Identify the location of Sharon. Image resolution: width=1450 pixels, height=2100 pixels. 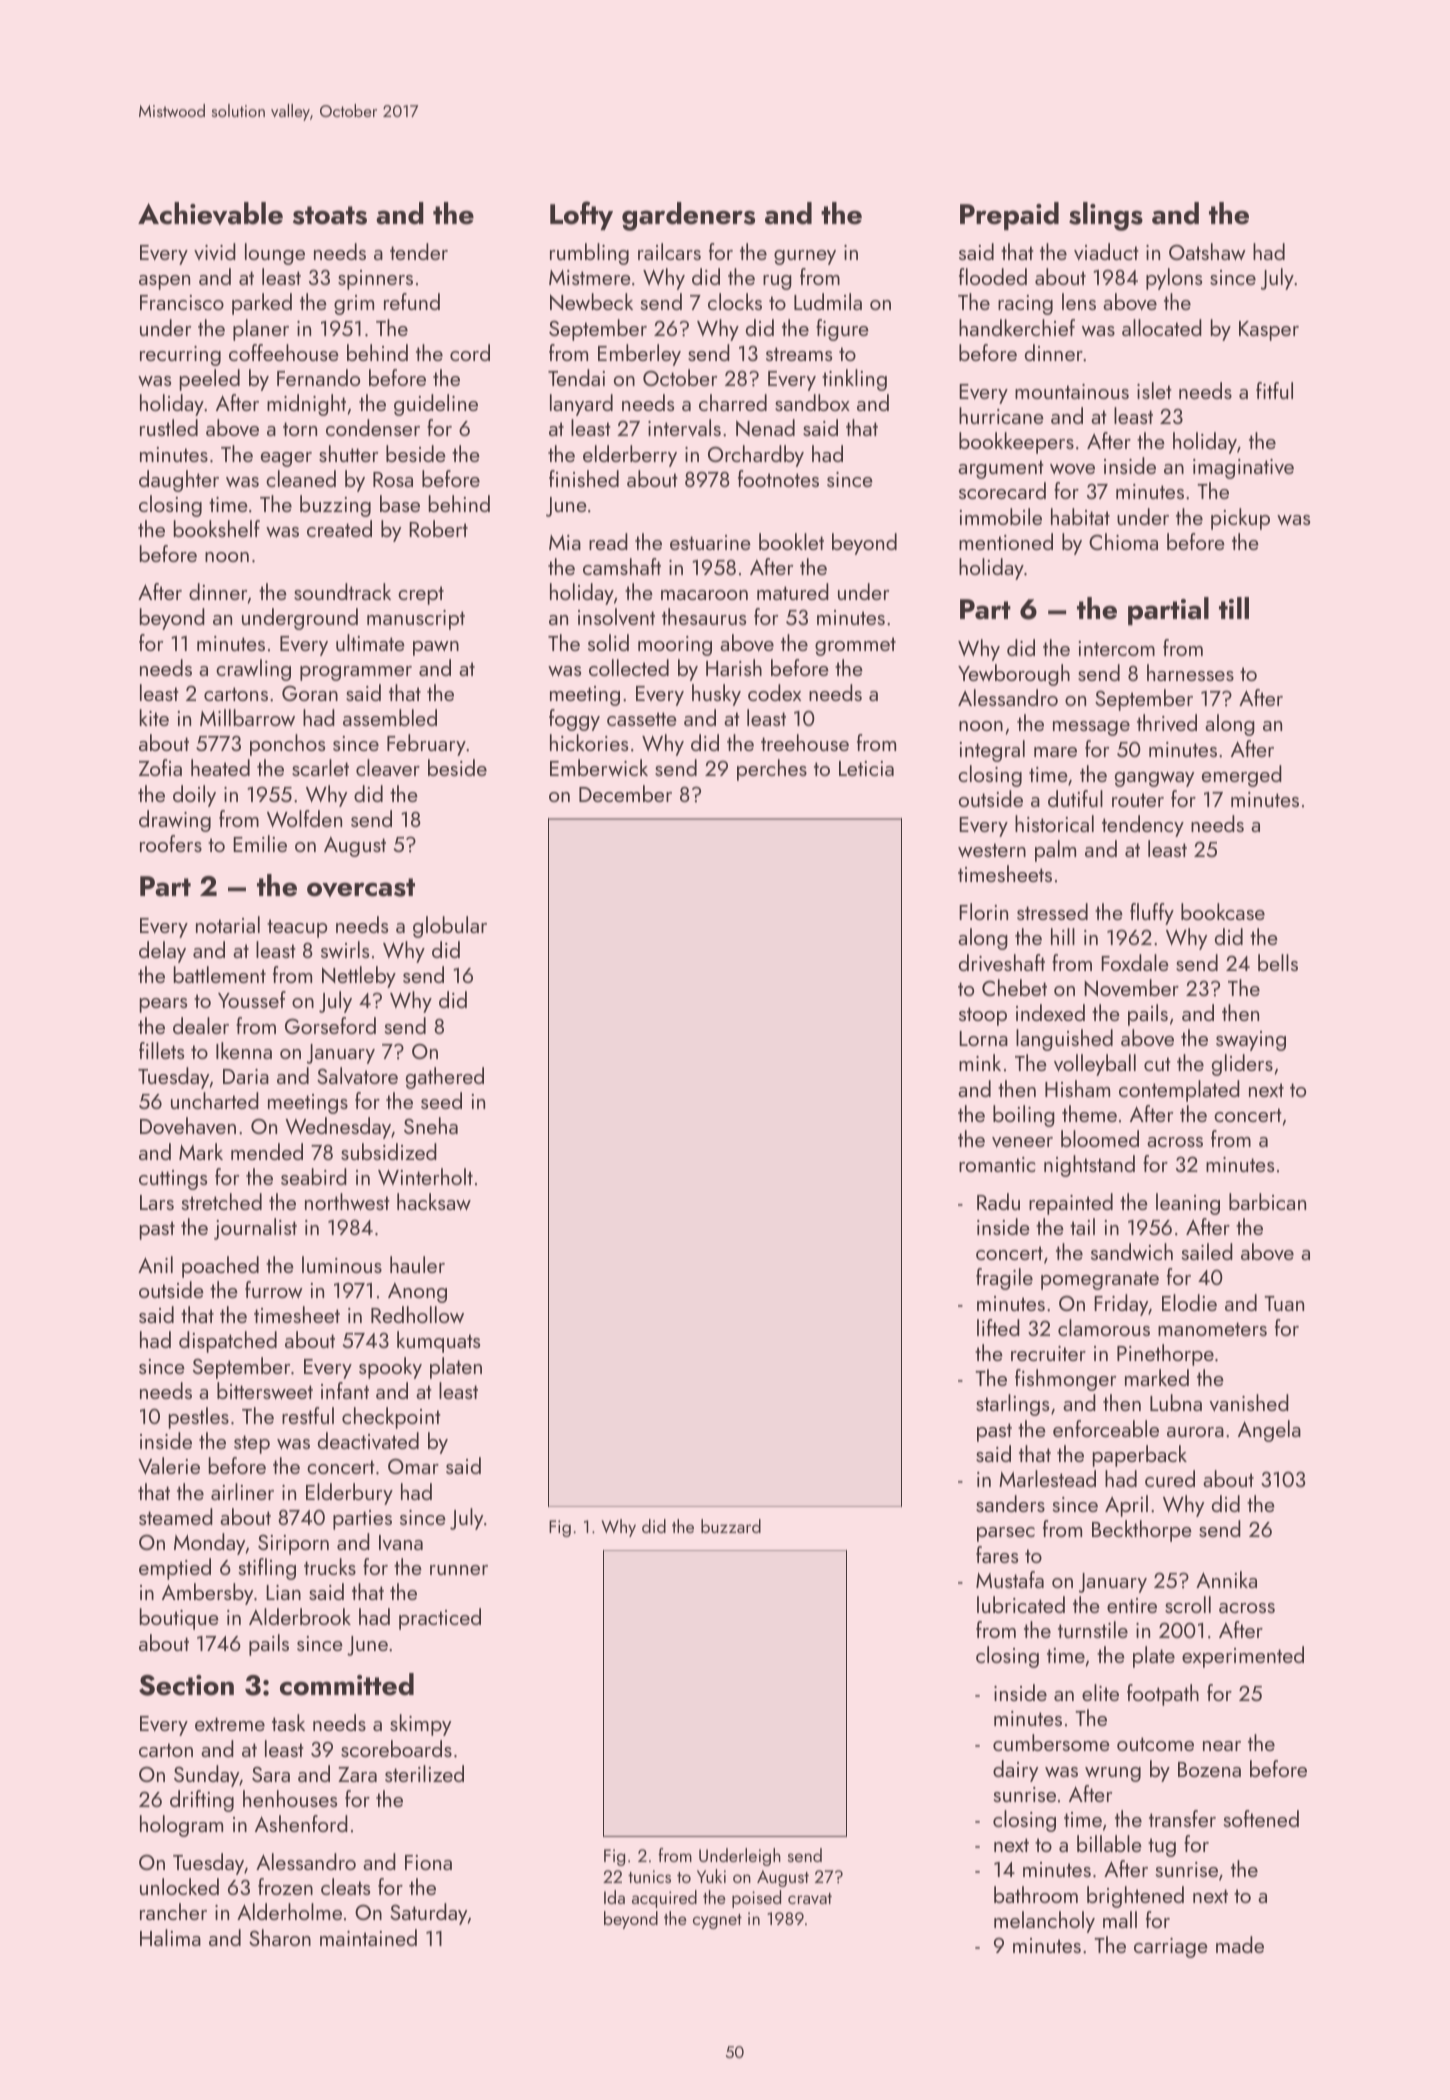
(280, 1937).
